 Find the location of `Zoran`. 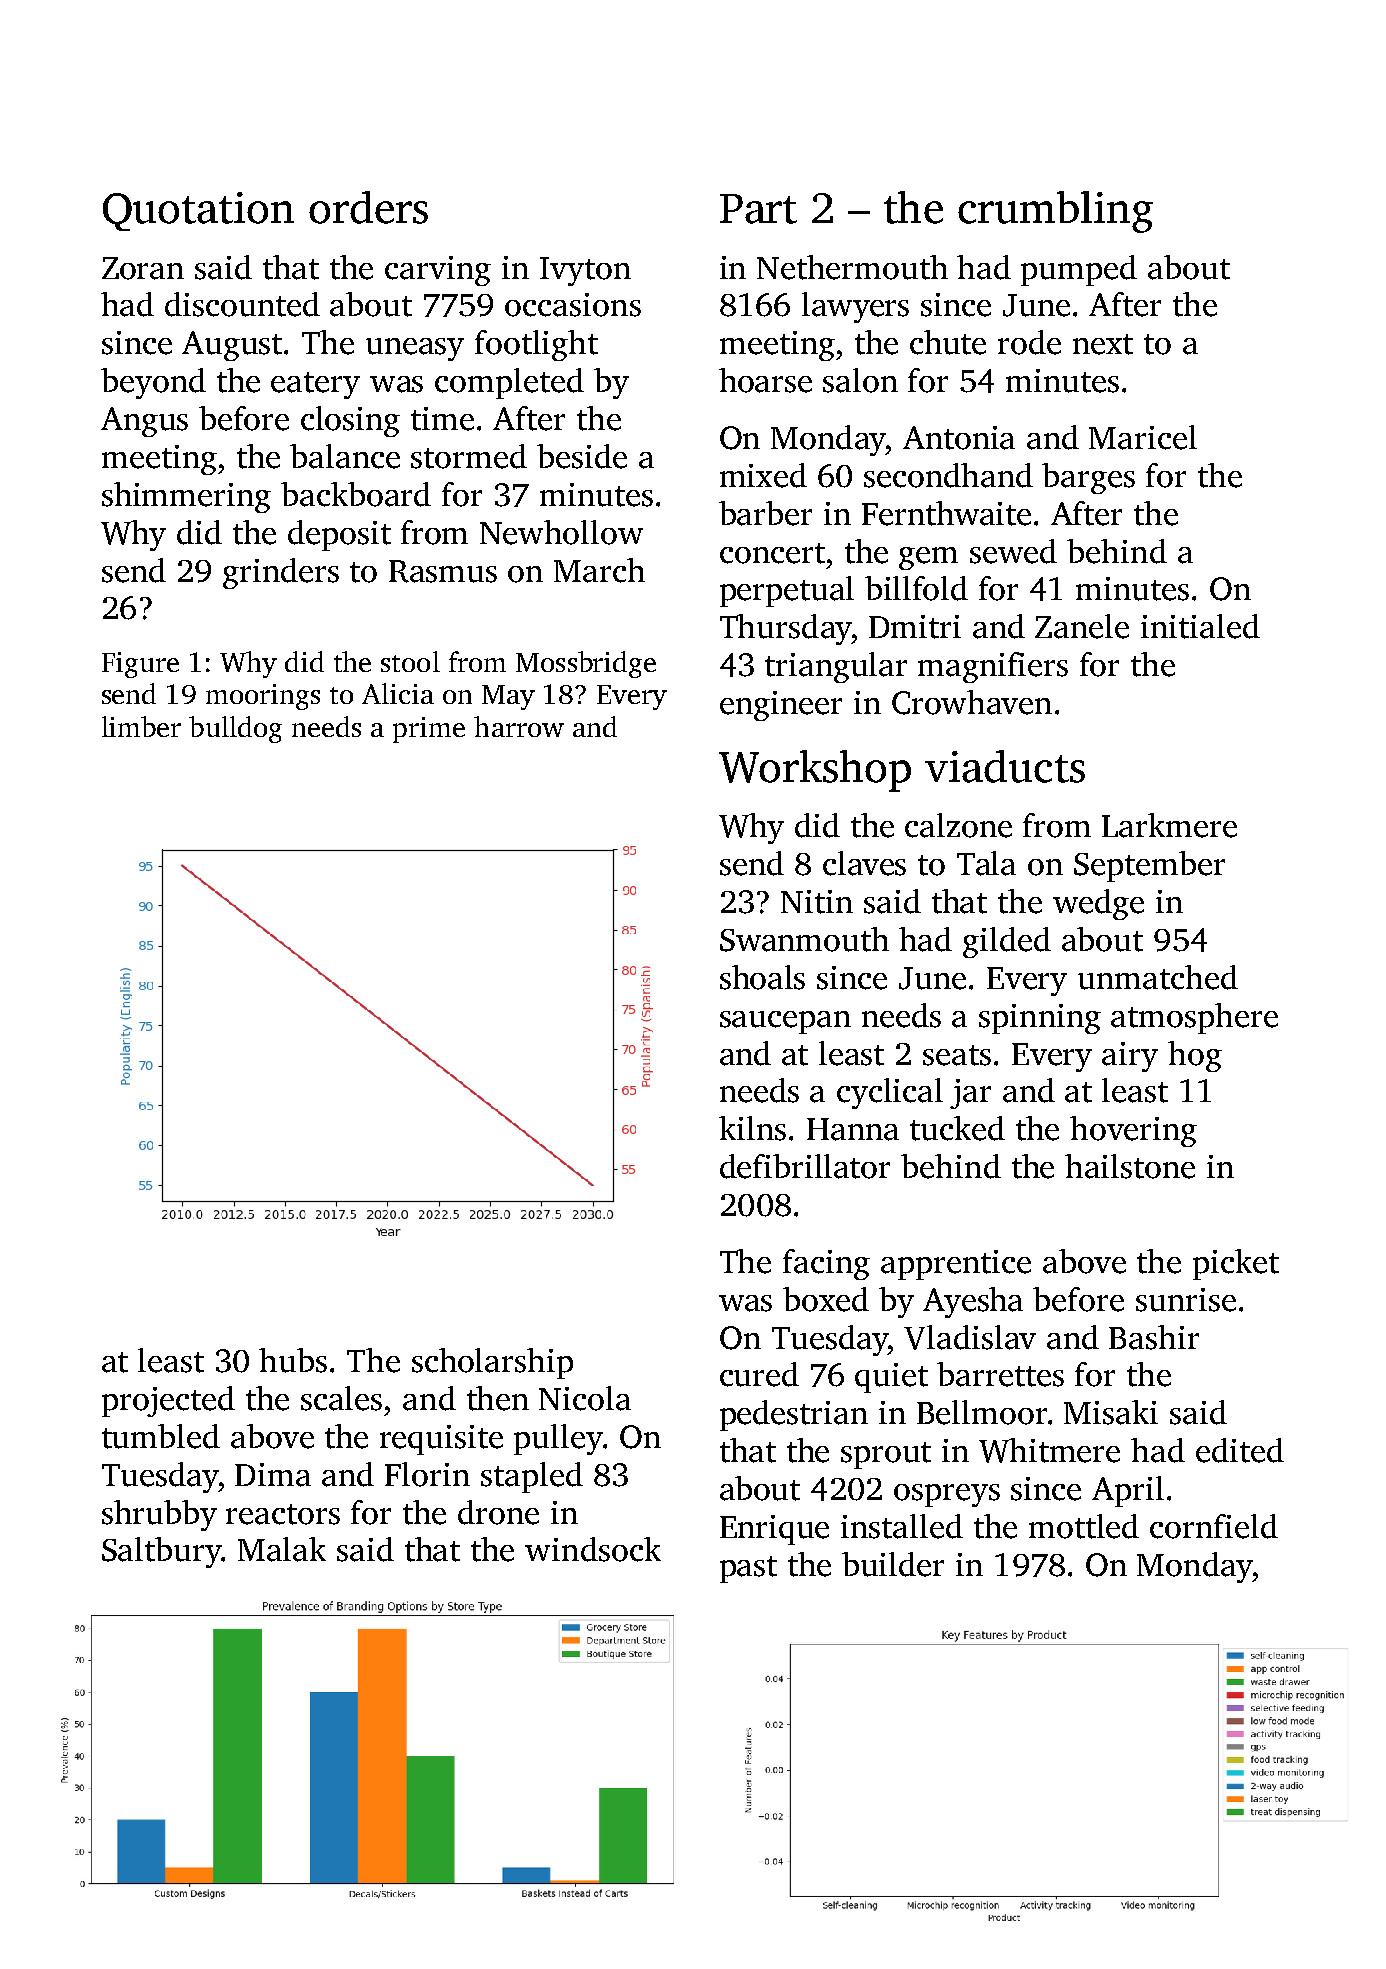

Zoran is located at coordinates (143, 268).
